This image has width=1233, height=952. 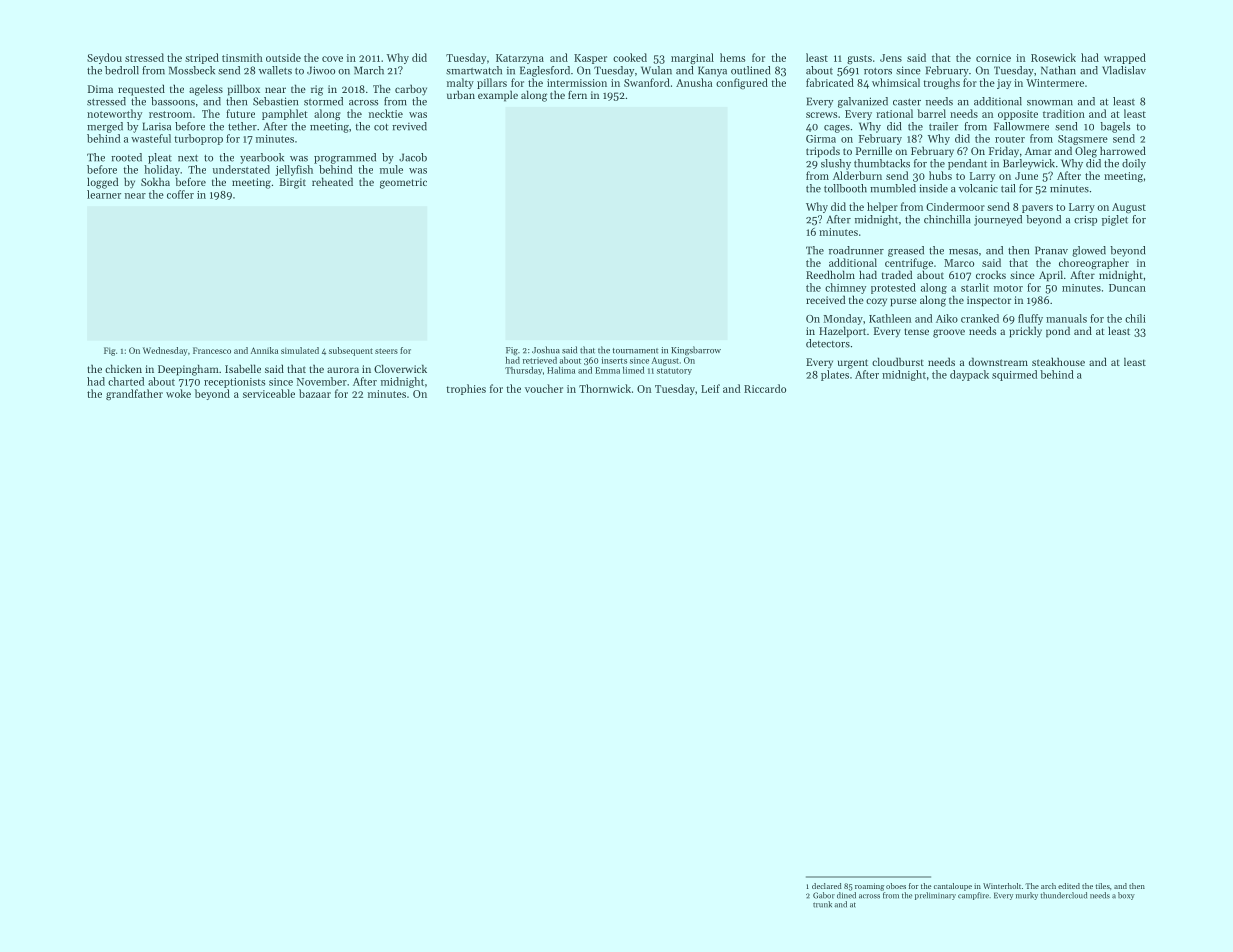 I want to click on hems, so click(x=732, y=57).
